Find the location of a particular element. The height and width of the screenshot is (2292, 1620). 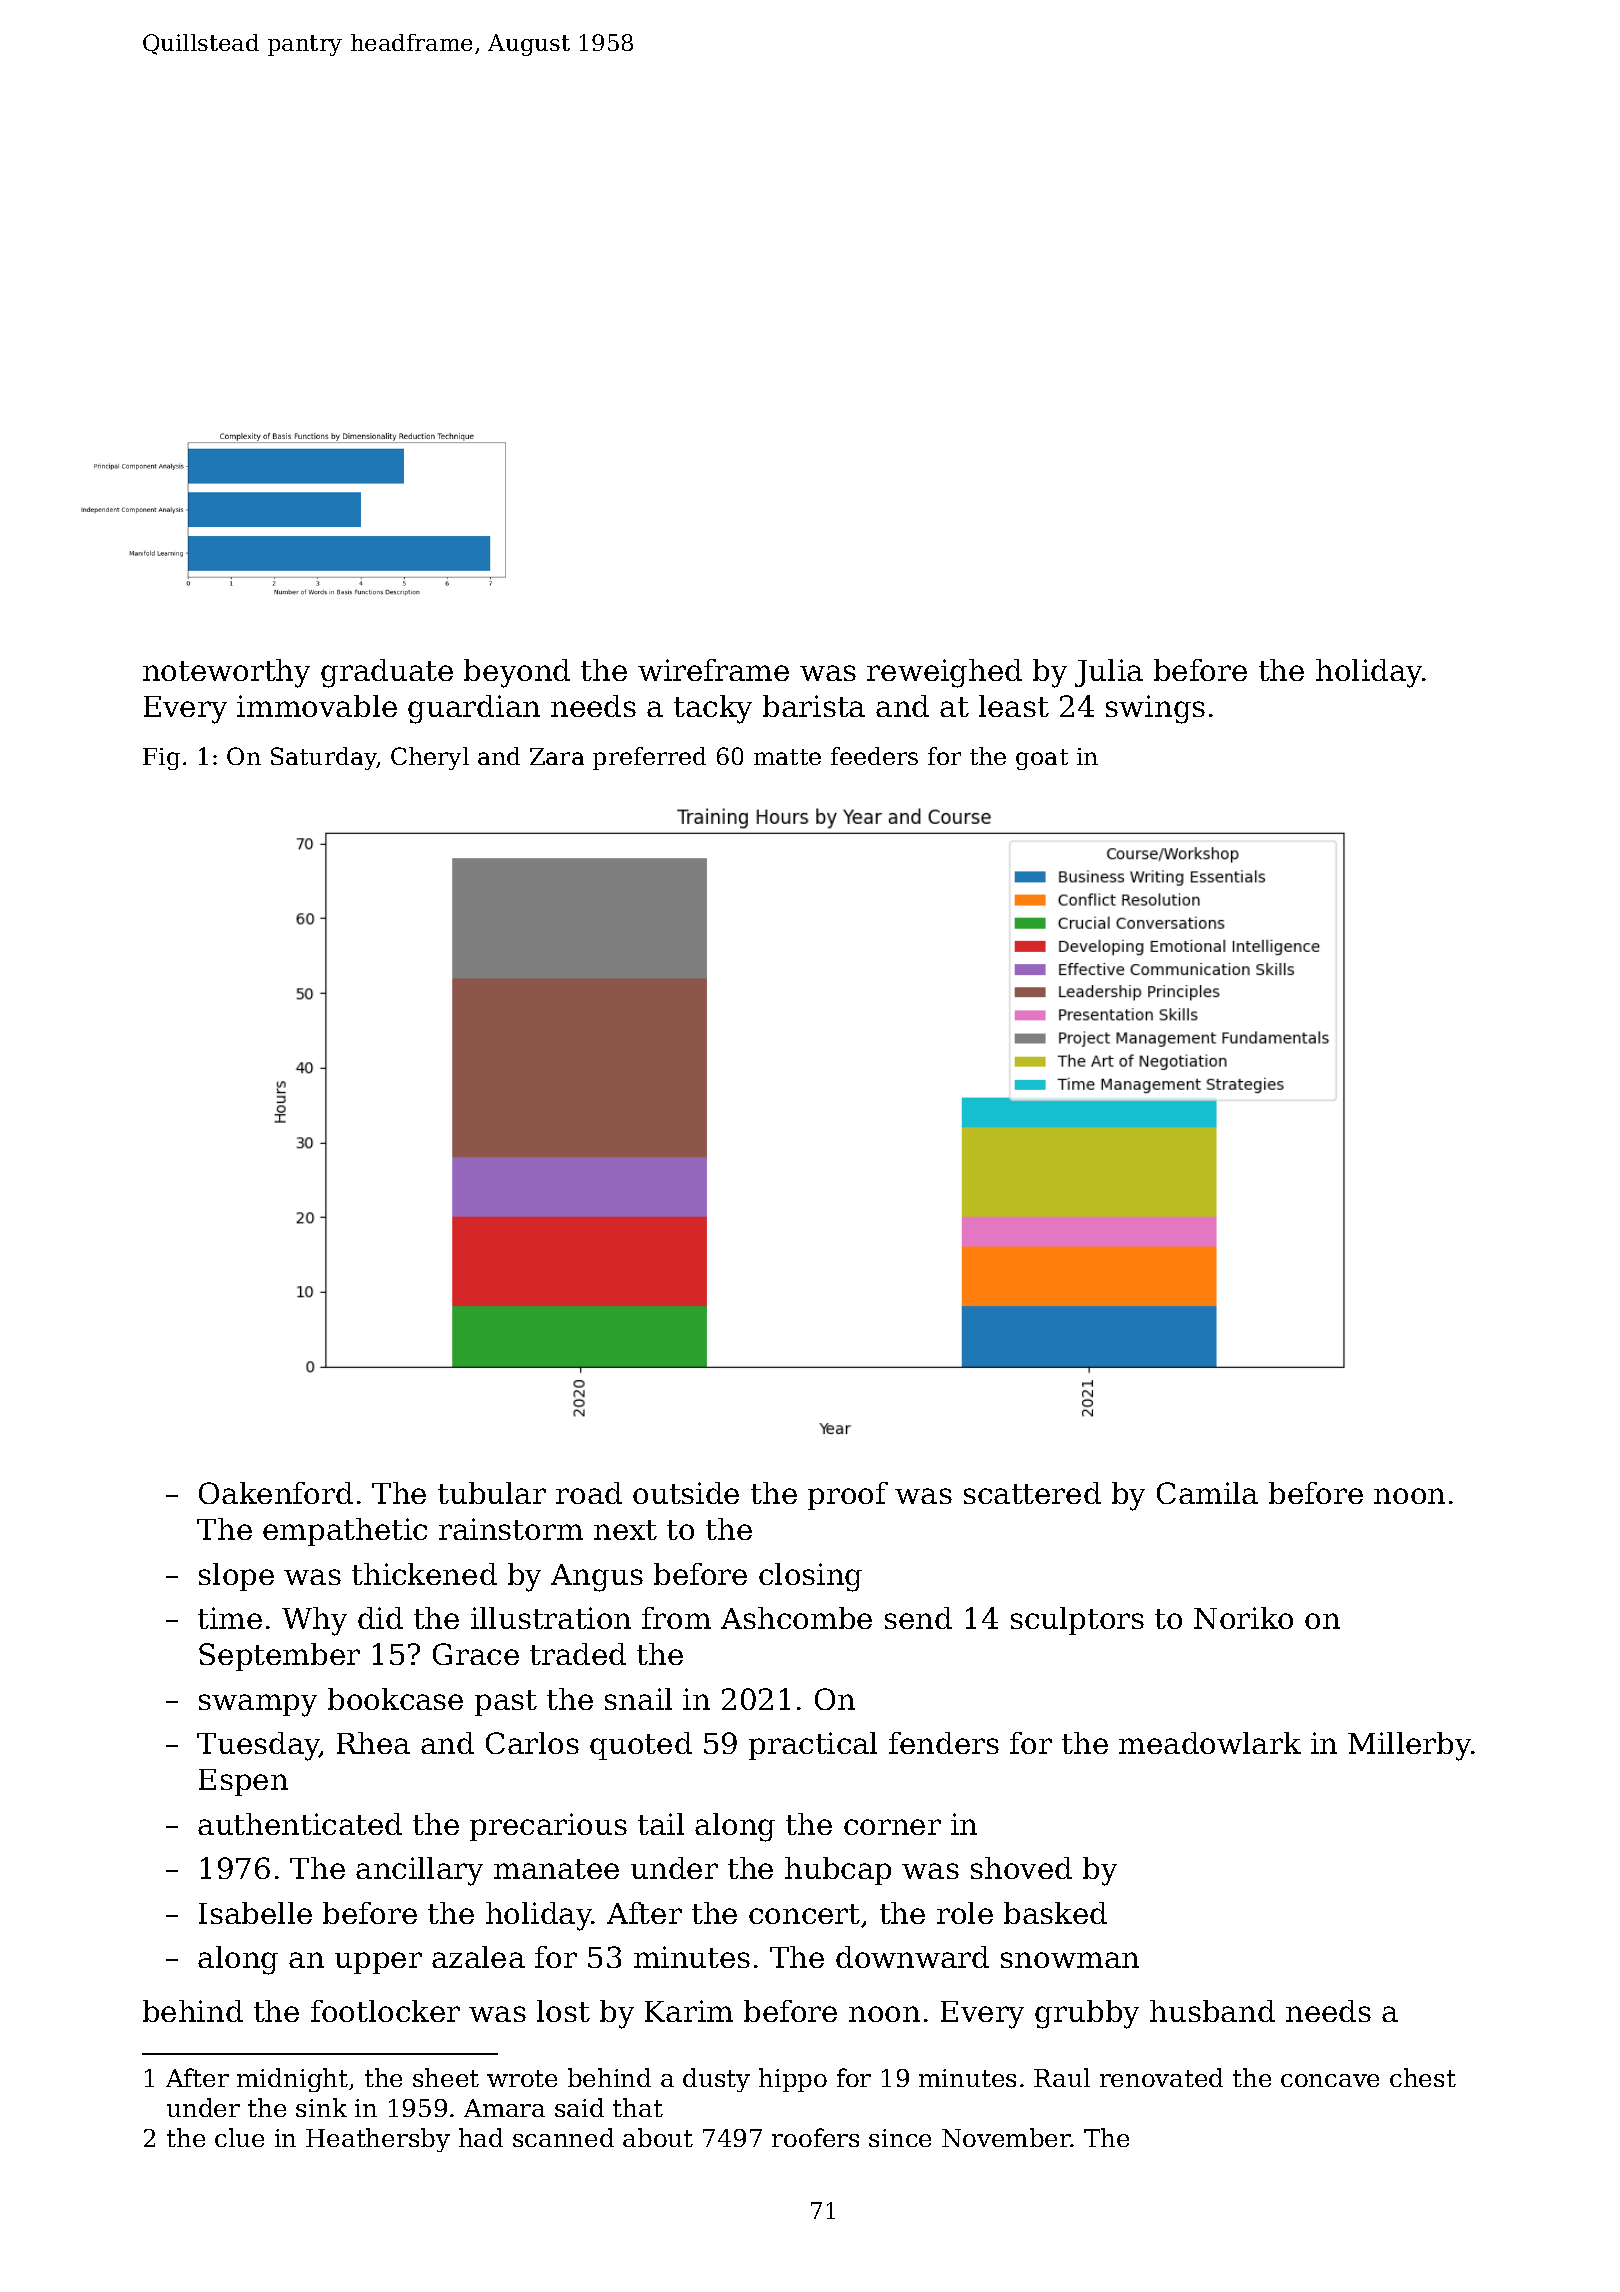

swampy is located at coordinates (258, 1705).
